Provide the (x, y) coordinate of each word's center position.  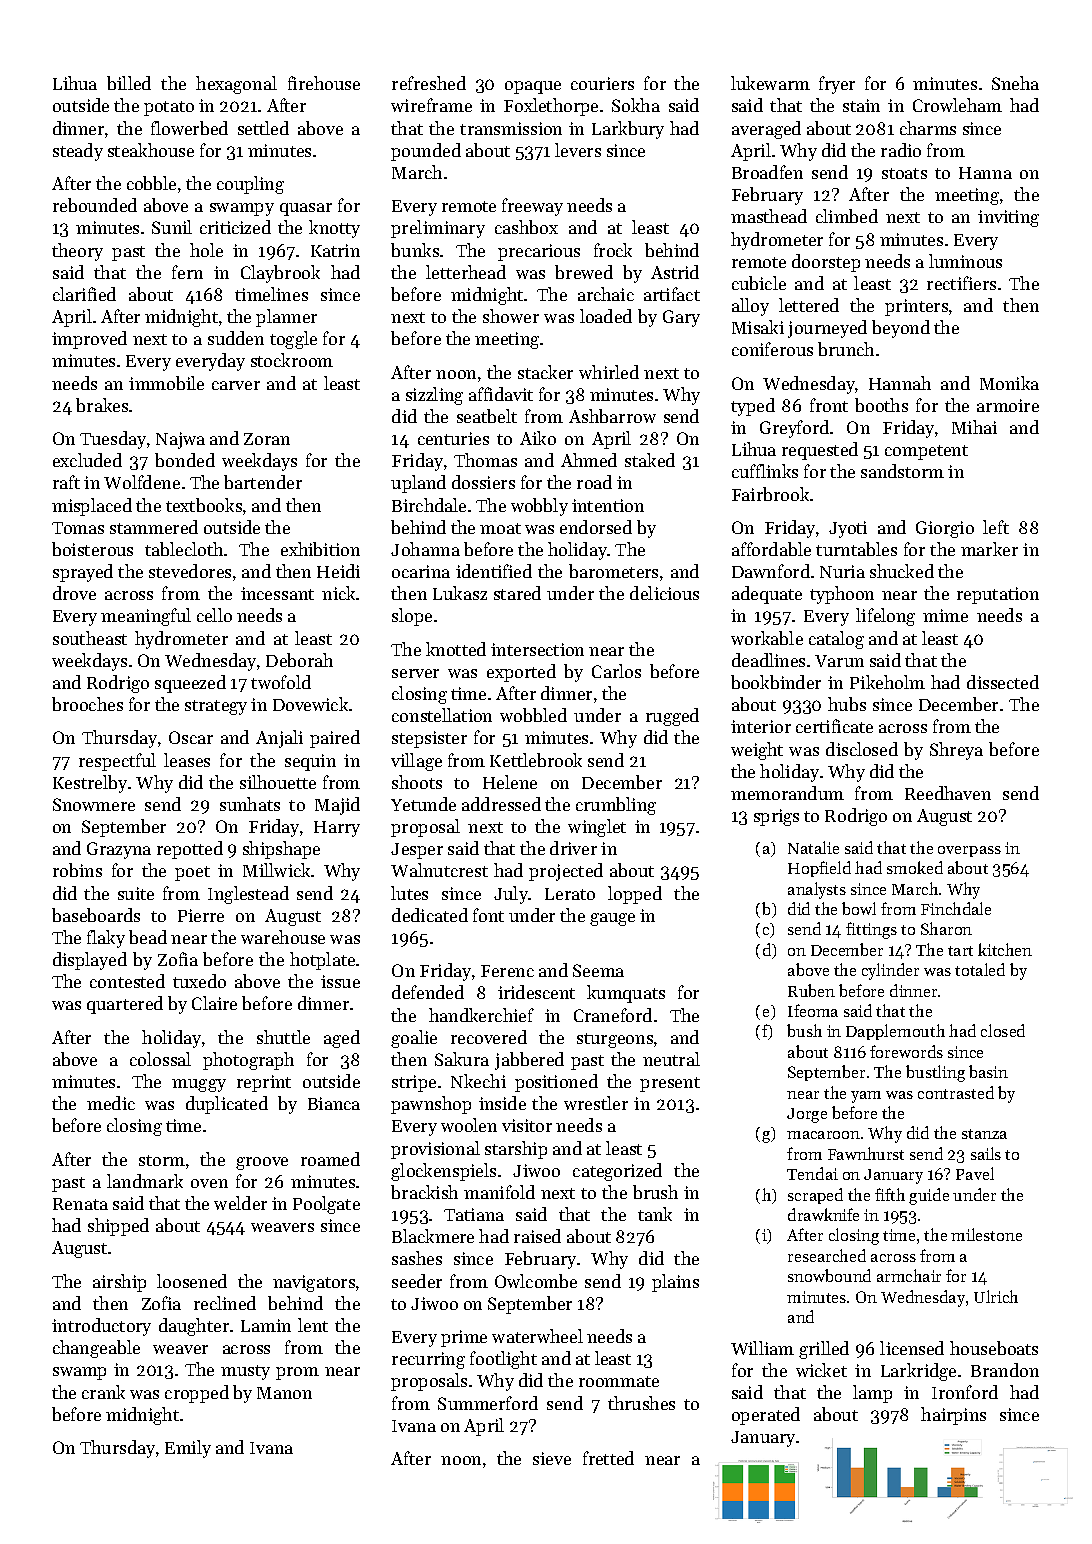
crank (103, 1392)
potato (169, 108)
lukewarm (770, 83)
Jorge (807, 1115)
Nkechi (478, 1081)
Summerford (488, 1403)
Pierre (201, 915)
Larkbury (628, 130)
